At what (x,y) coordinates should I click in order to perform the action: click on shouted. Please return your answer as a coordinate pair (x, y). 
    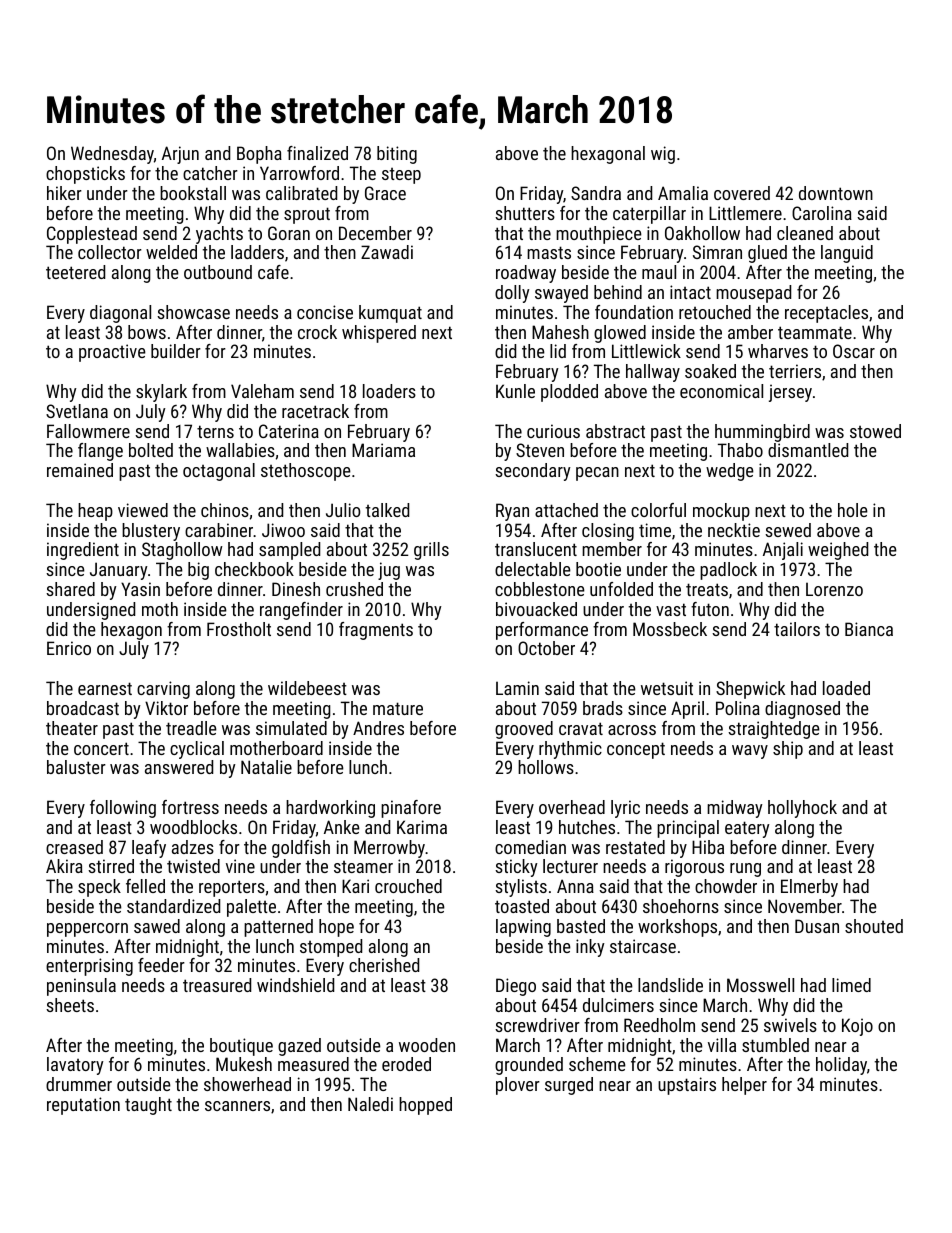
    Looking at the image, I should click on (874, 926).
